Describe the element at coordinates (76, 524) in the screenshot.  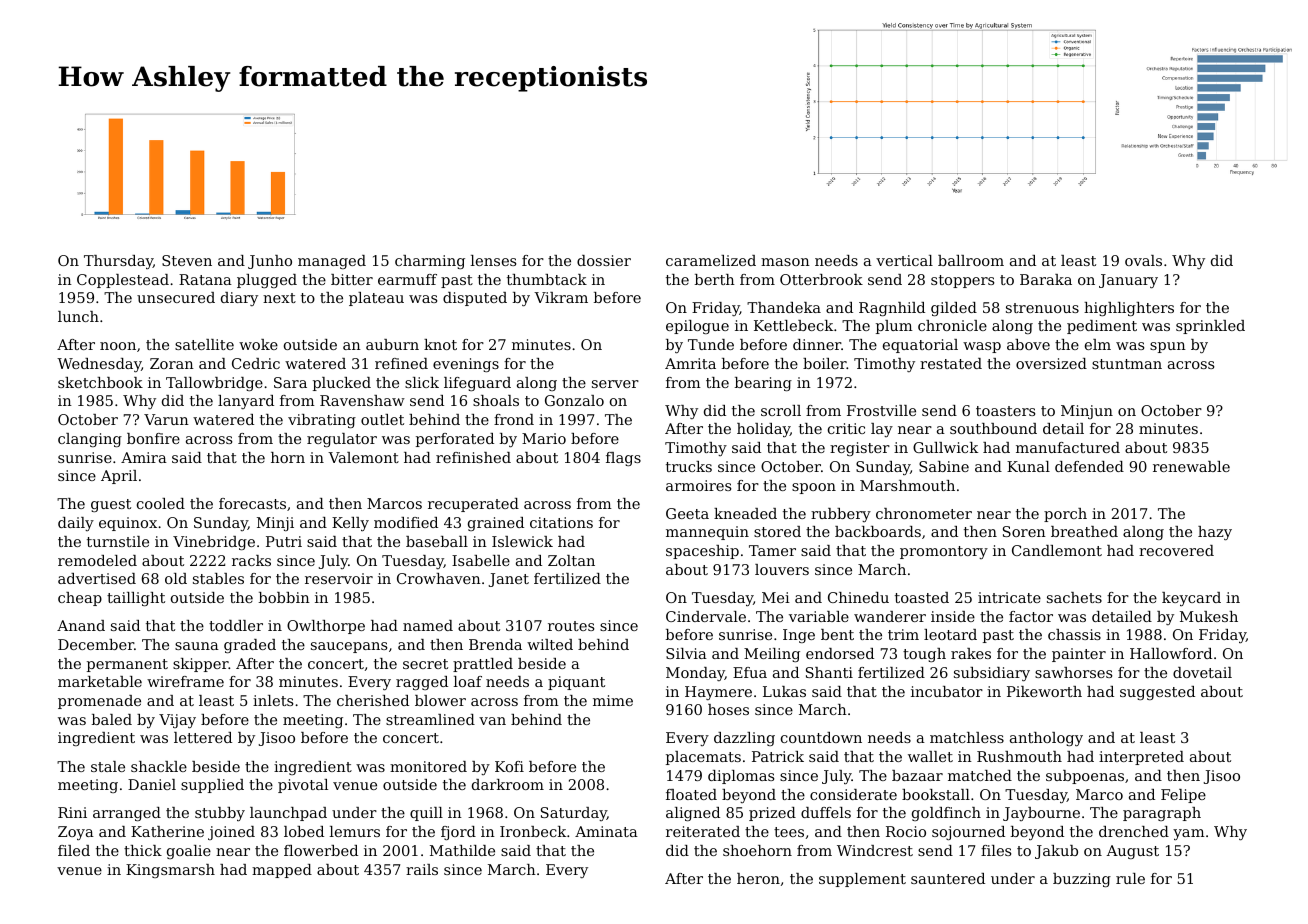
I see `daily` at that location.
